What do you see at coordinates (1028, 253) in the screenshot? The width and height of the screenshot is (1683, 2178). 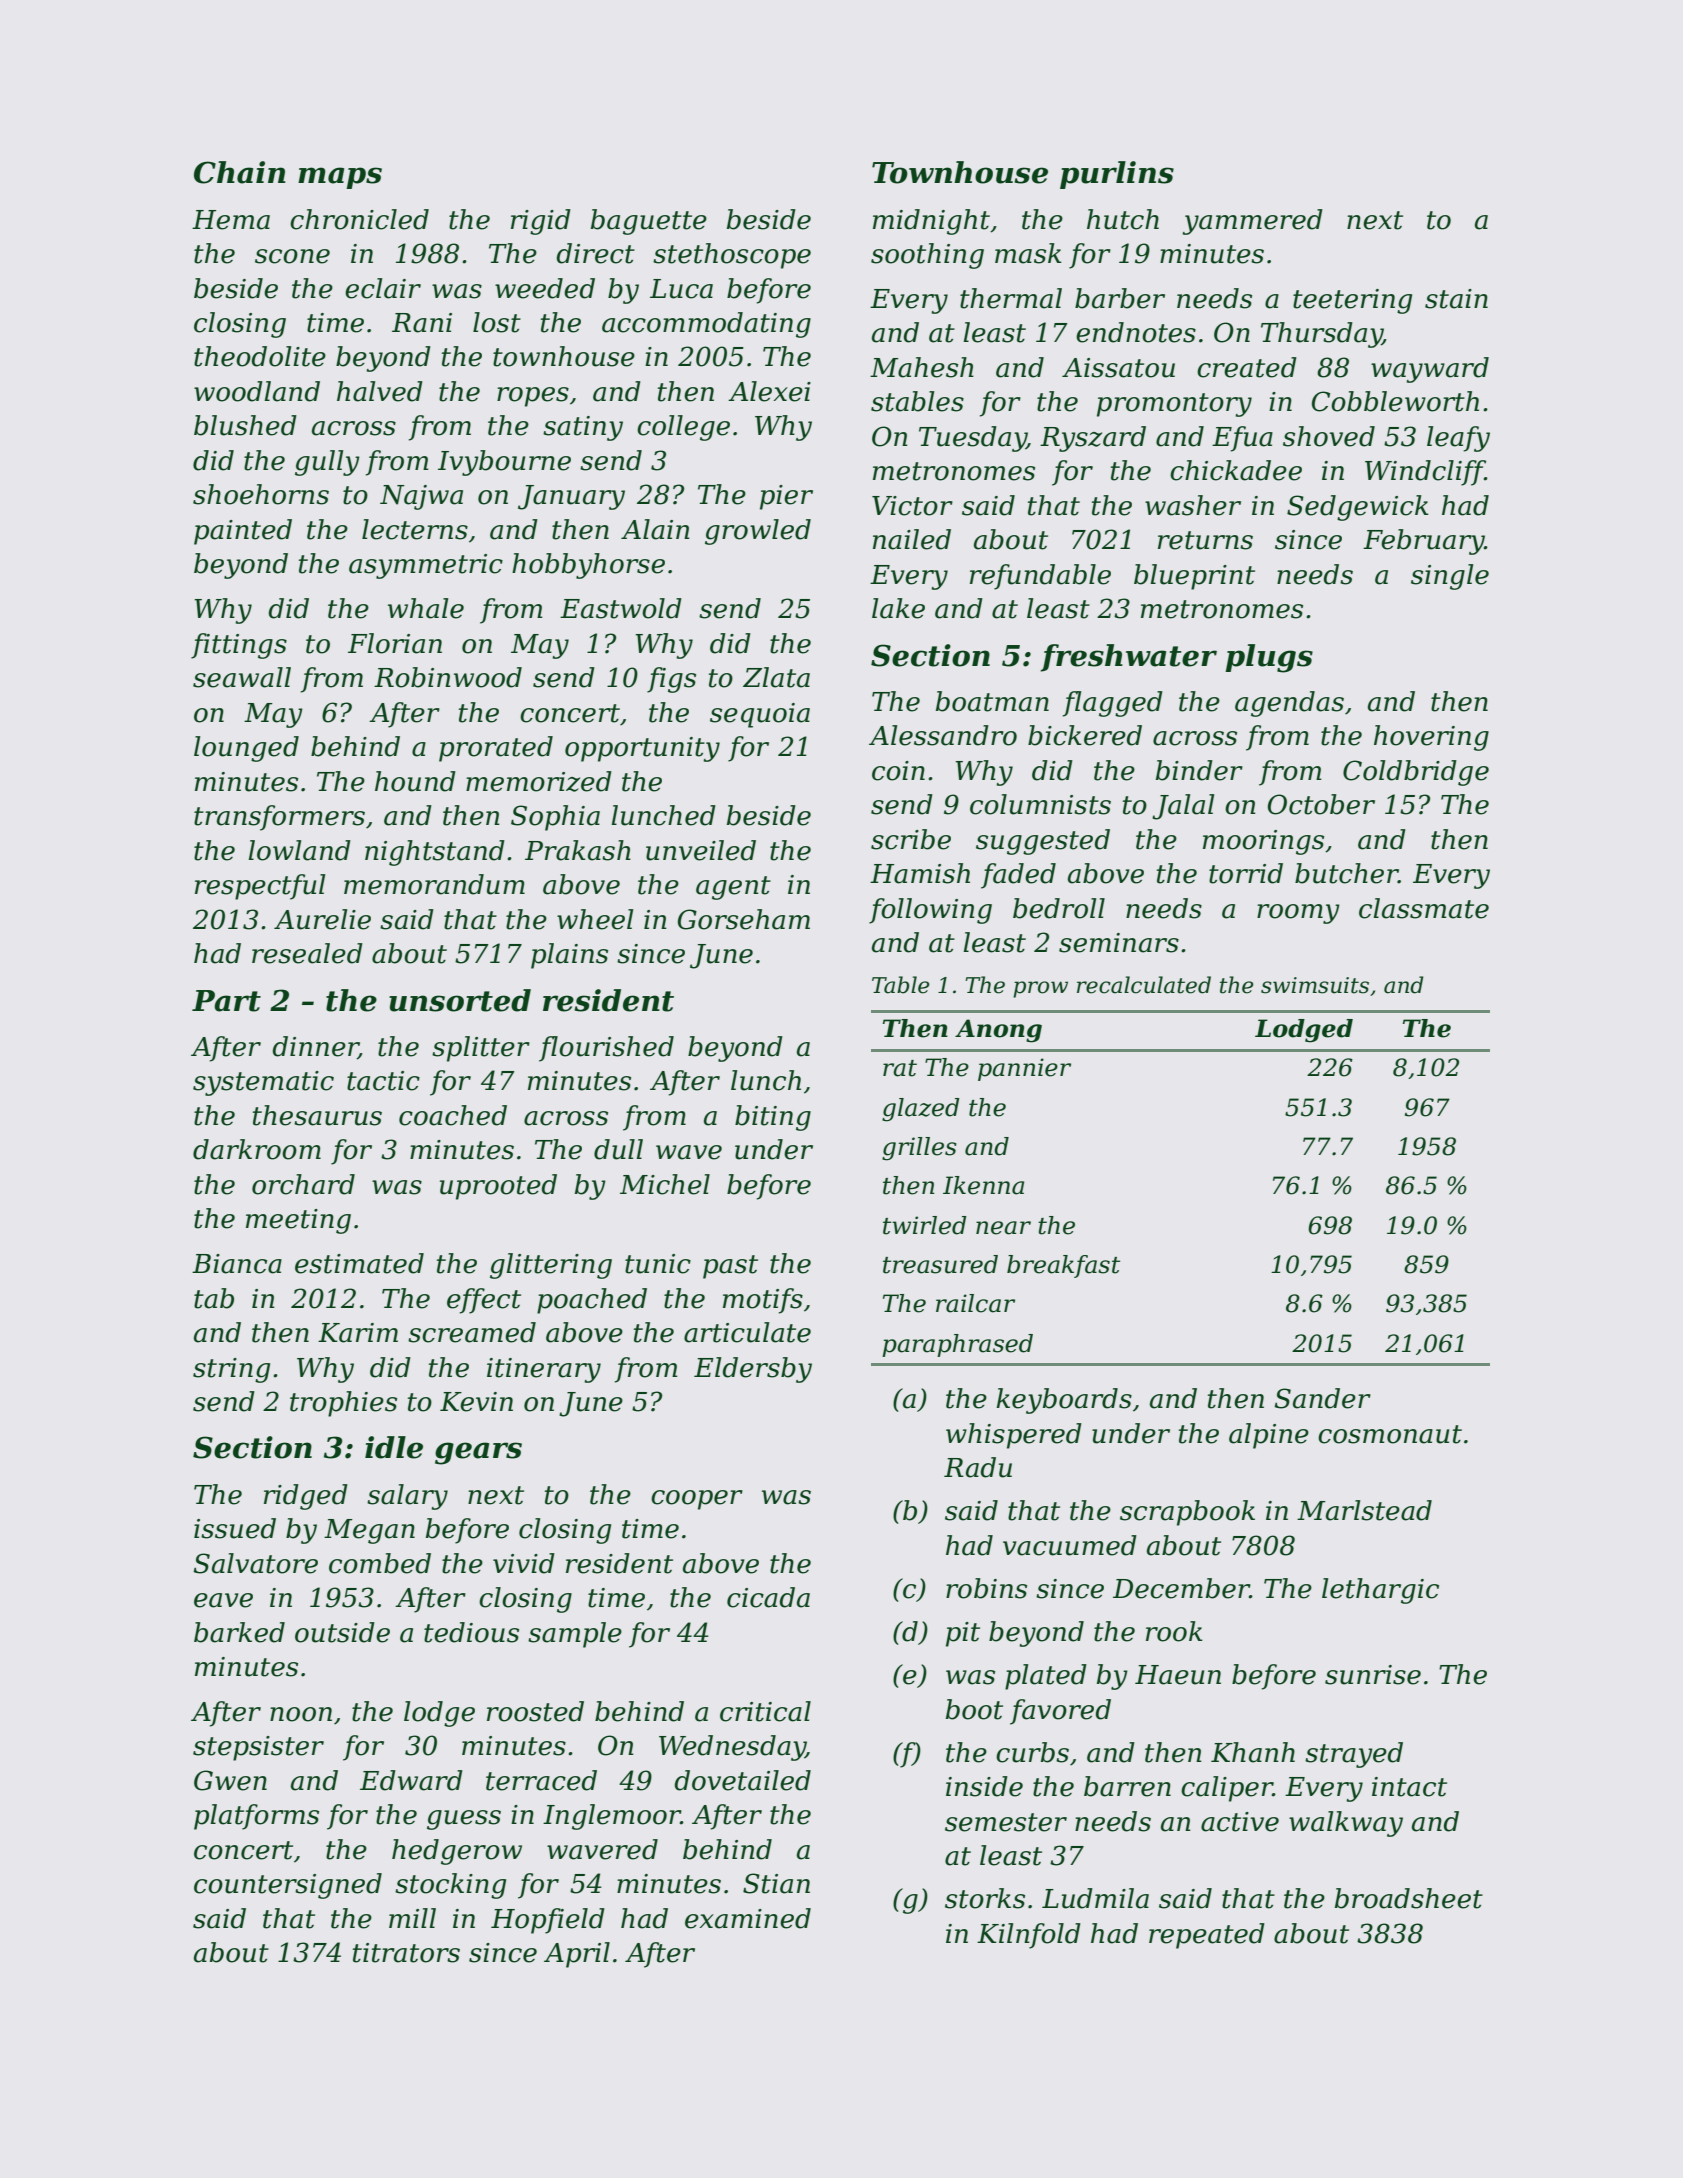 I see `mask` at bounding box center [1028, 253].
